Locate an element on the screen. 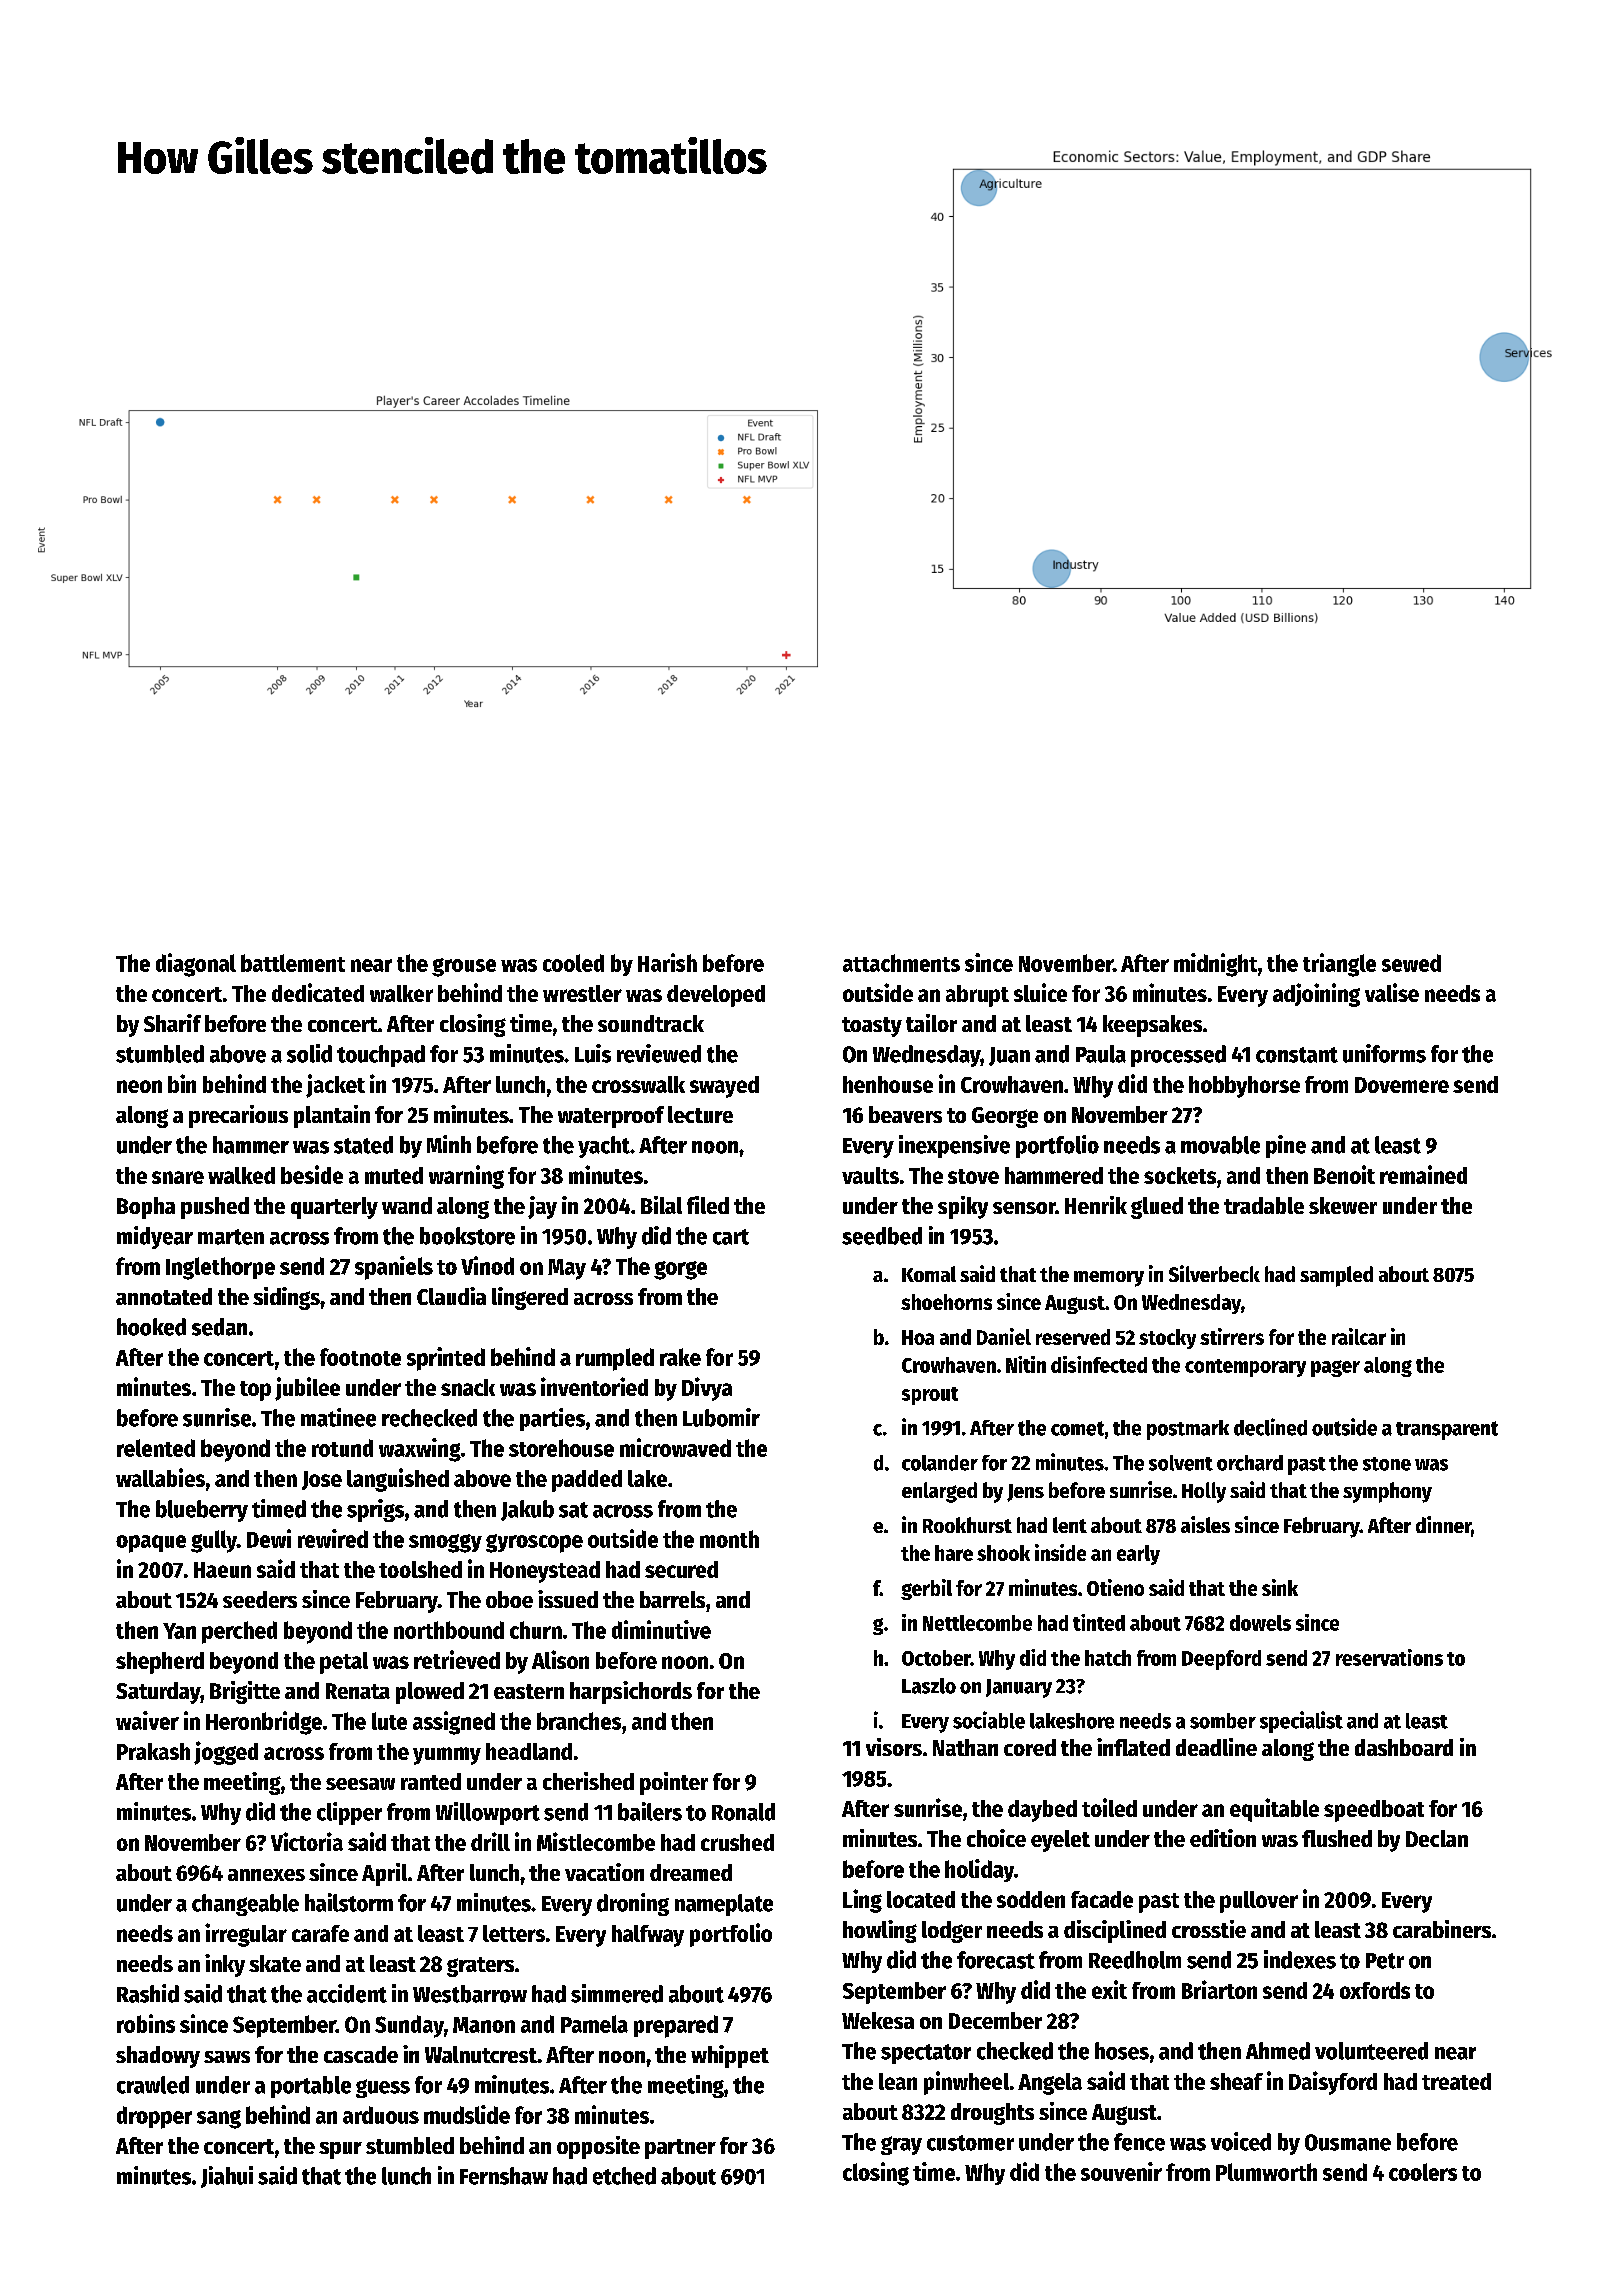 Image resolution: width=1620 pixels, height=2292 pixels. shadowy is located at coordinates (158, 2057).
